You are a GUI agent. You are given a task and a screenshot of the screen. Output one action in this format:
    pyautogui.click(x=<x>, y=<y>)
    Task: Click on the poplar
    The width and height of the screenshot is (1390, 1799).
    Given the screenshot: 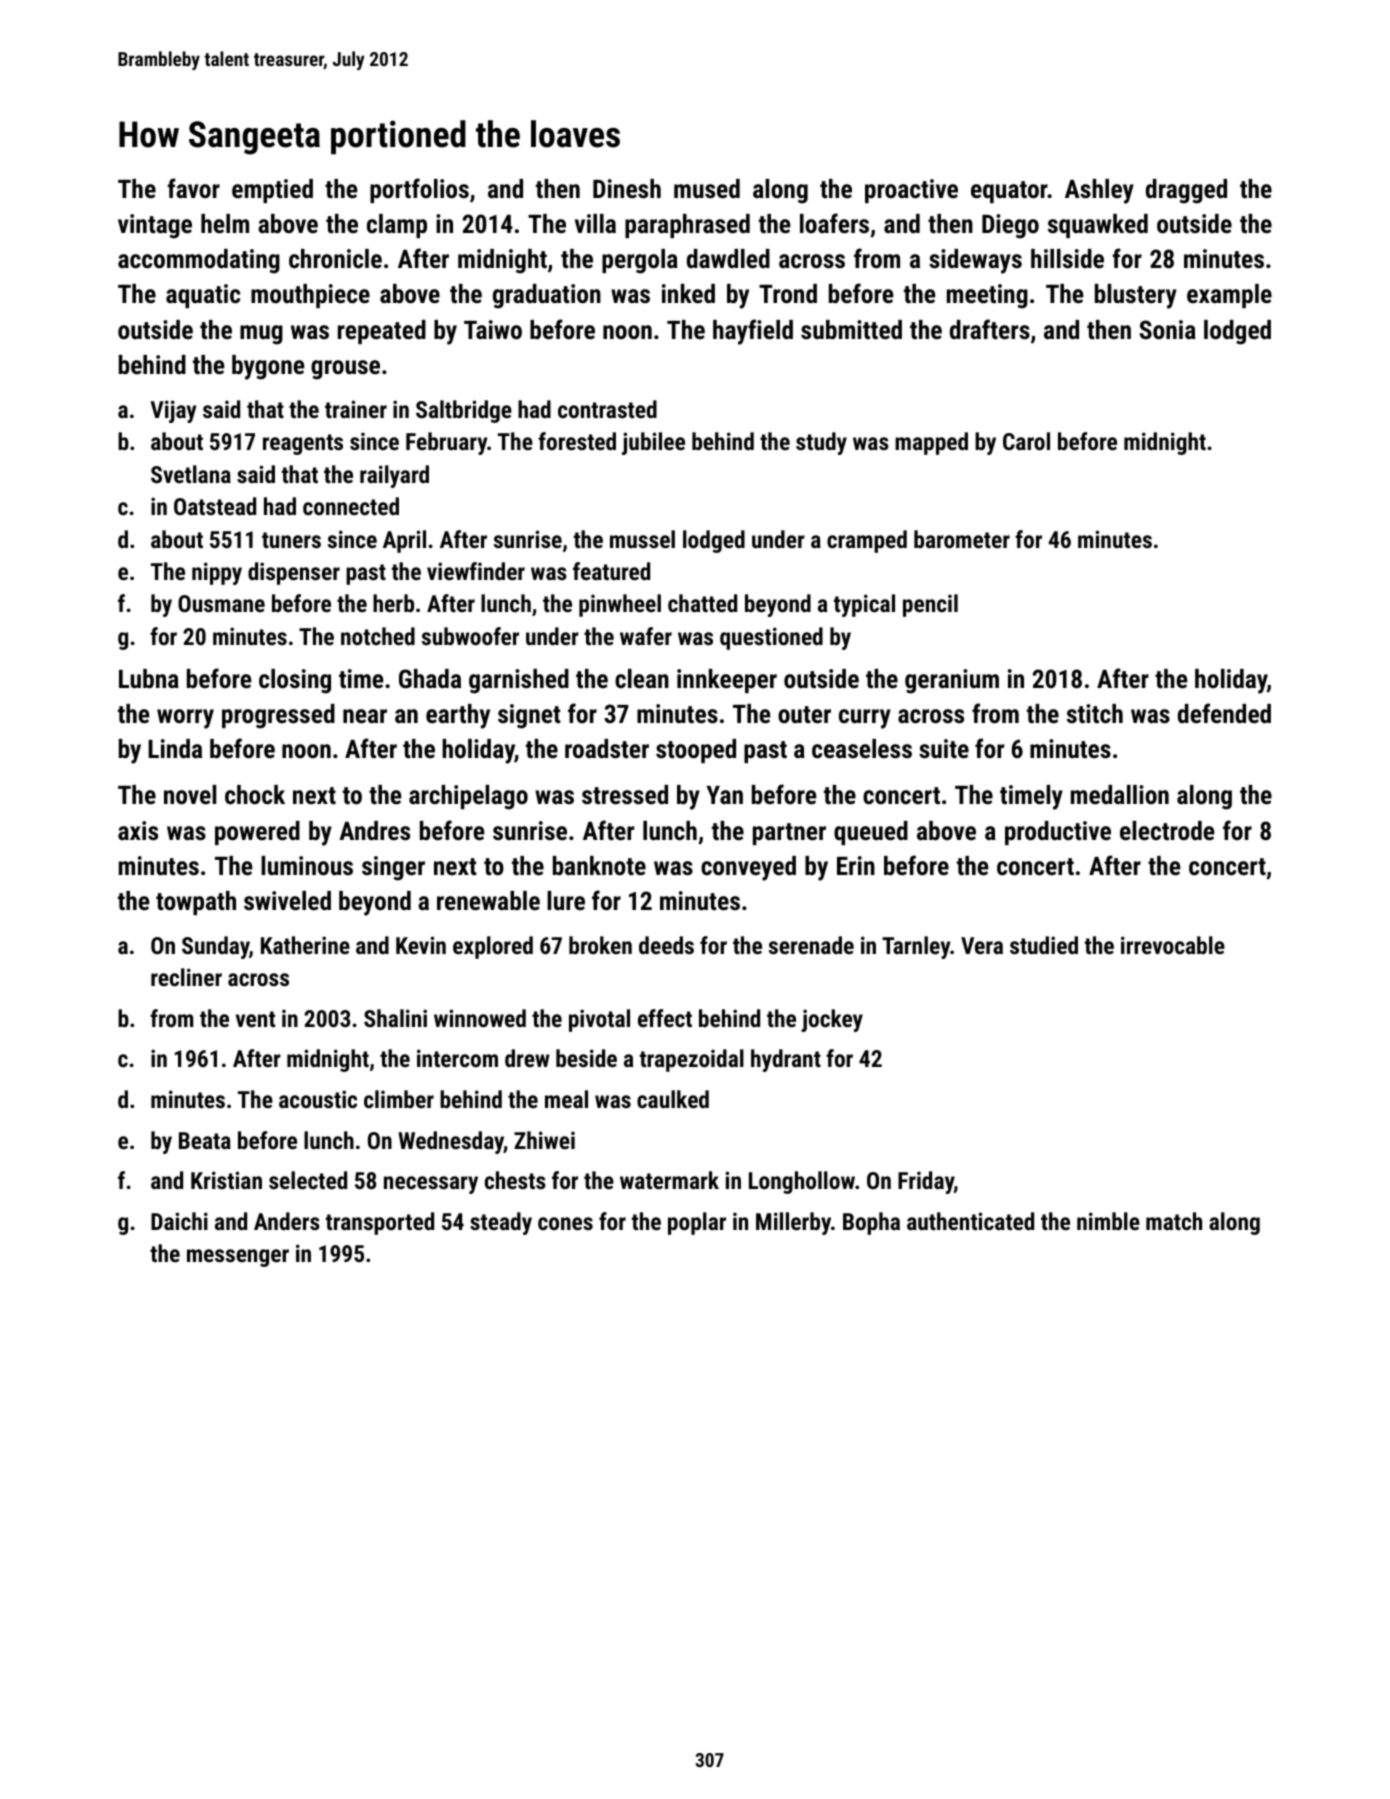 What is the action you would take?
    pyautogui.click(x=697, y=1223)
